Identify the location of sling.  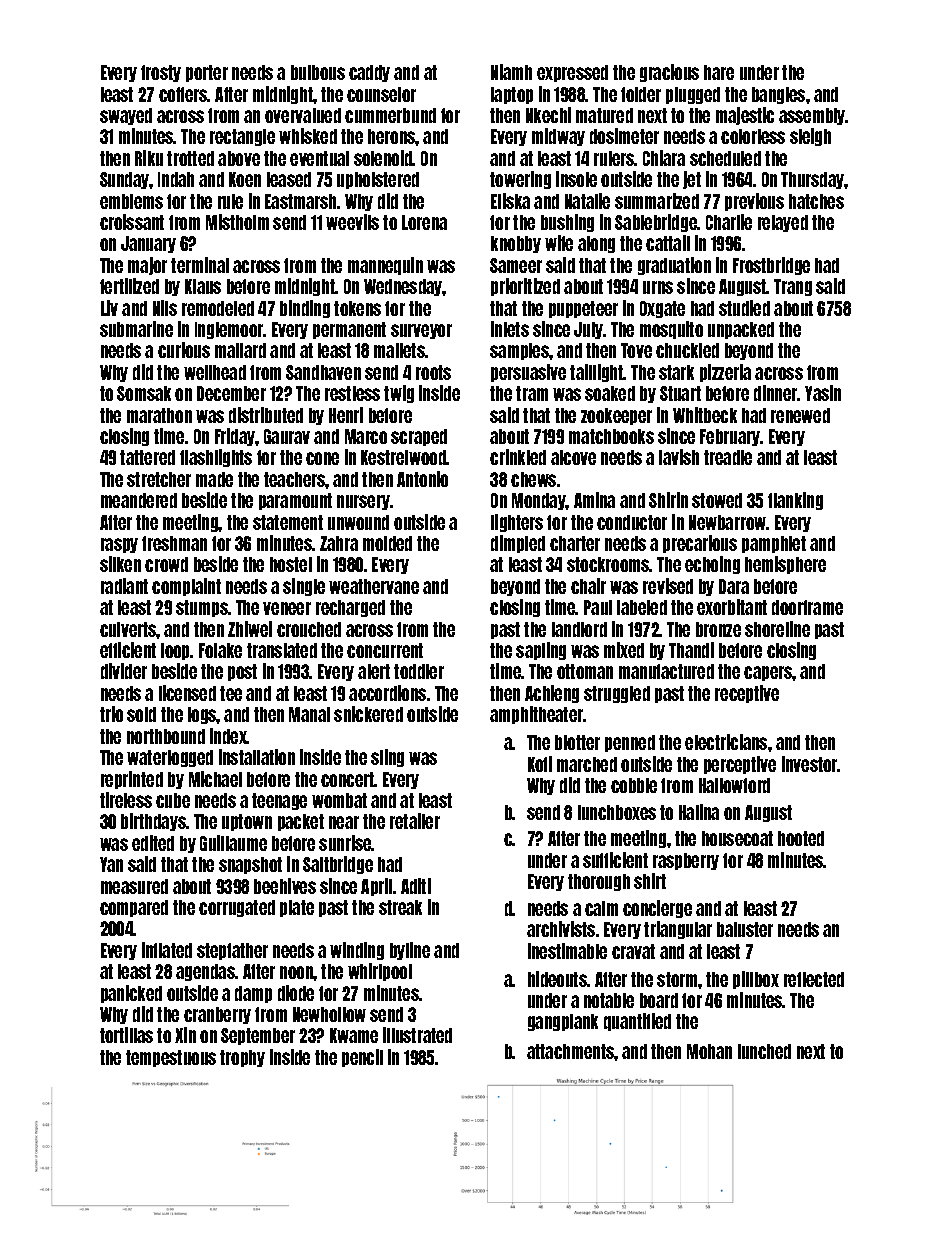
(387, 758).
